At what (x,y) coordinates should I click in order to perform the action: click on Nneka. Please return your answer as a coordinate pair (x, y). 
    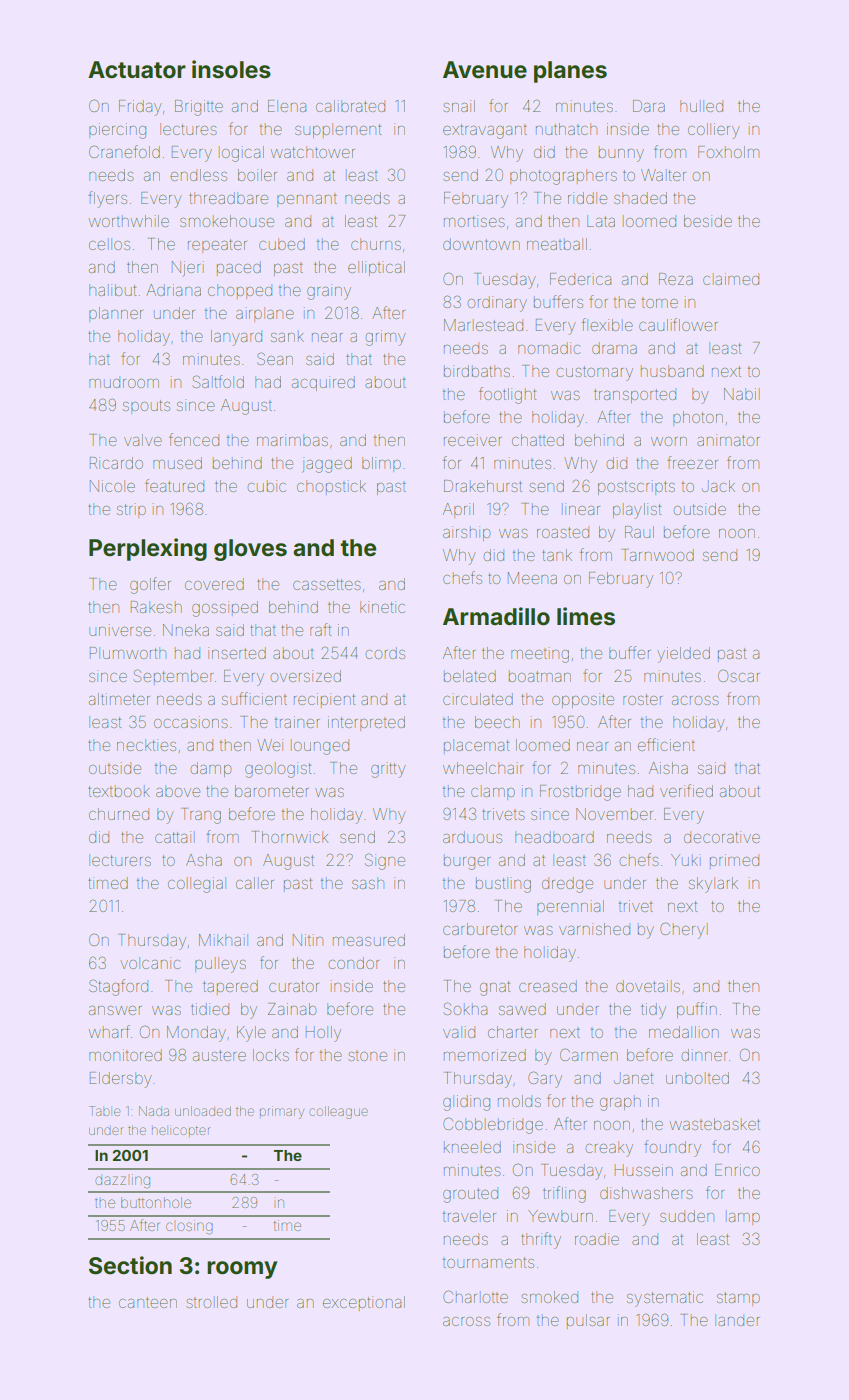
    Looking at the image, I should click on (186, 630).
